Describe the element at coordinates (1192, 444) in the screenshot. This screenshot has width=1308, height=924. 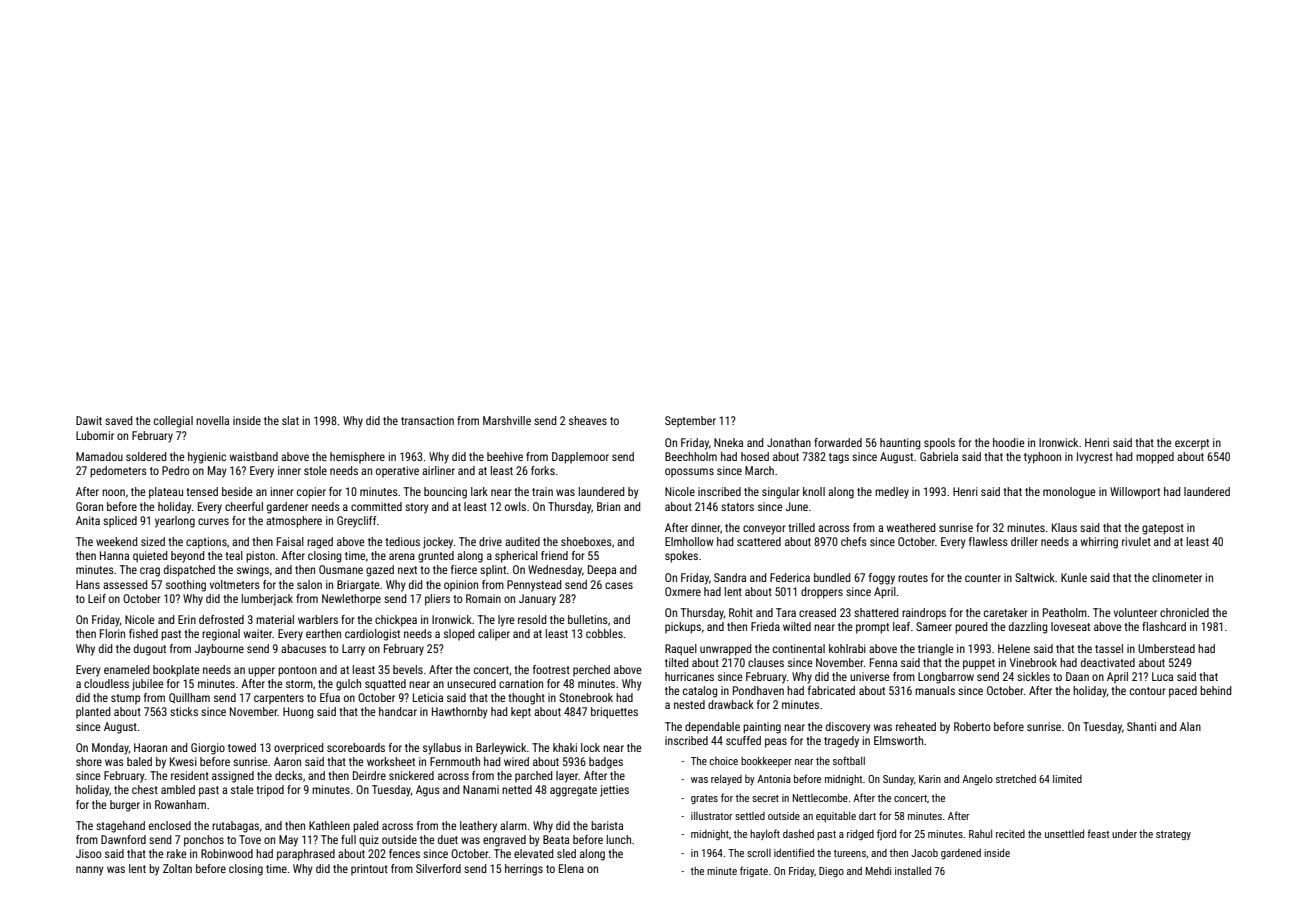
I see `excerpt` at that location.
